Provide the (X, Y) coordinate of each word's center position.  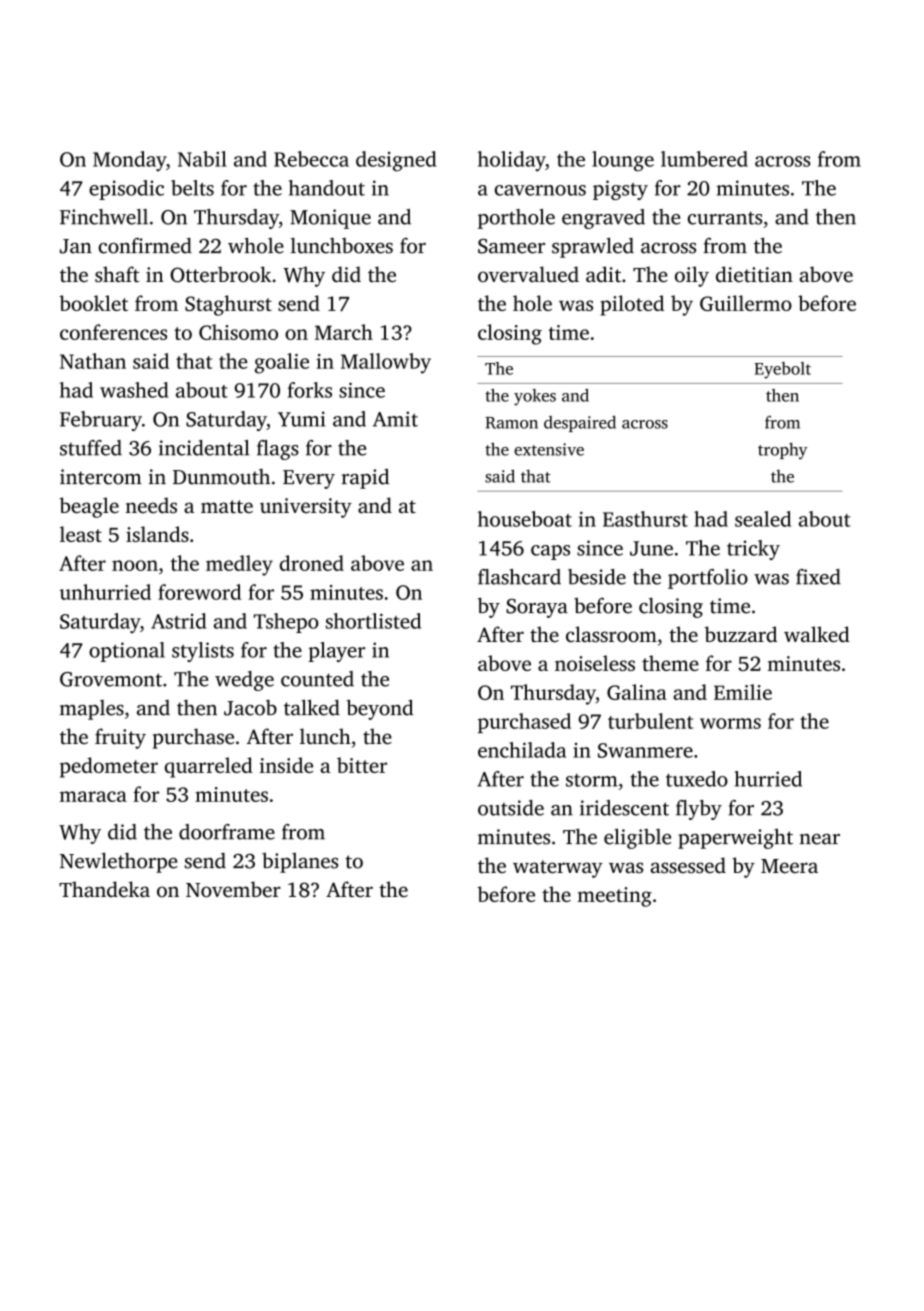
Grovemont (111, 679)
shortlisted (373, 621)
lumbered (704, 159)
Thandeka (104, 889)
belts (192, 188)
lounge (623, 161)
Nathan (93, 361)
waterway (558, 869)
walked (817, 634)
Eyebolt (782, 370)
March (344, 332)
